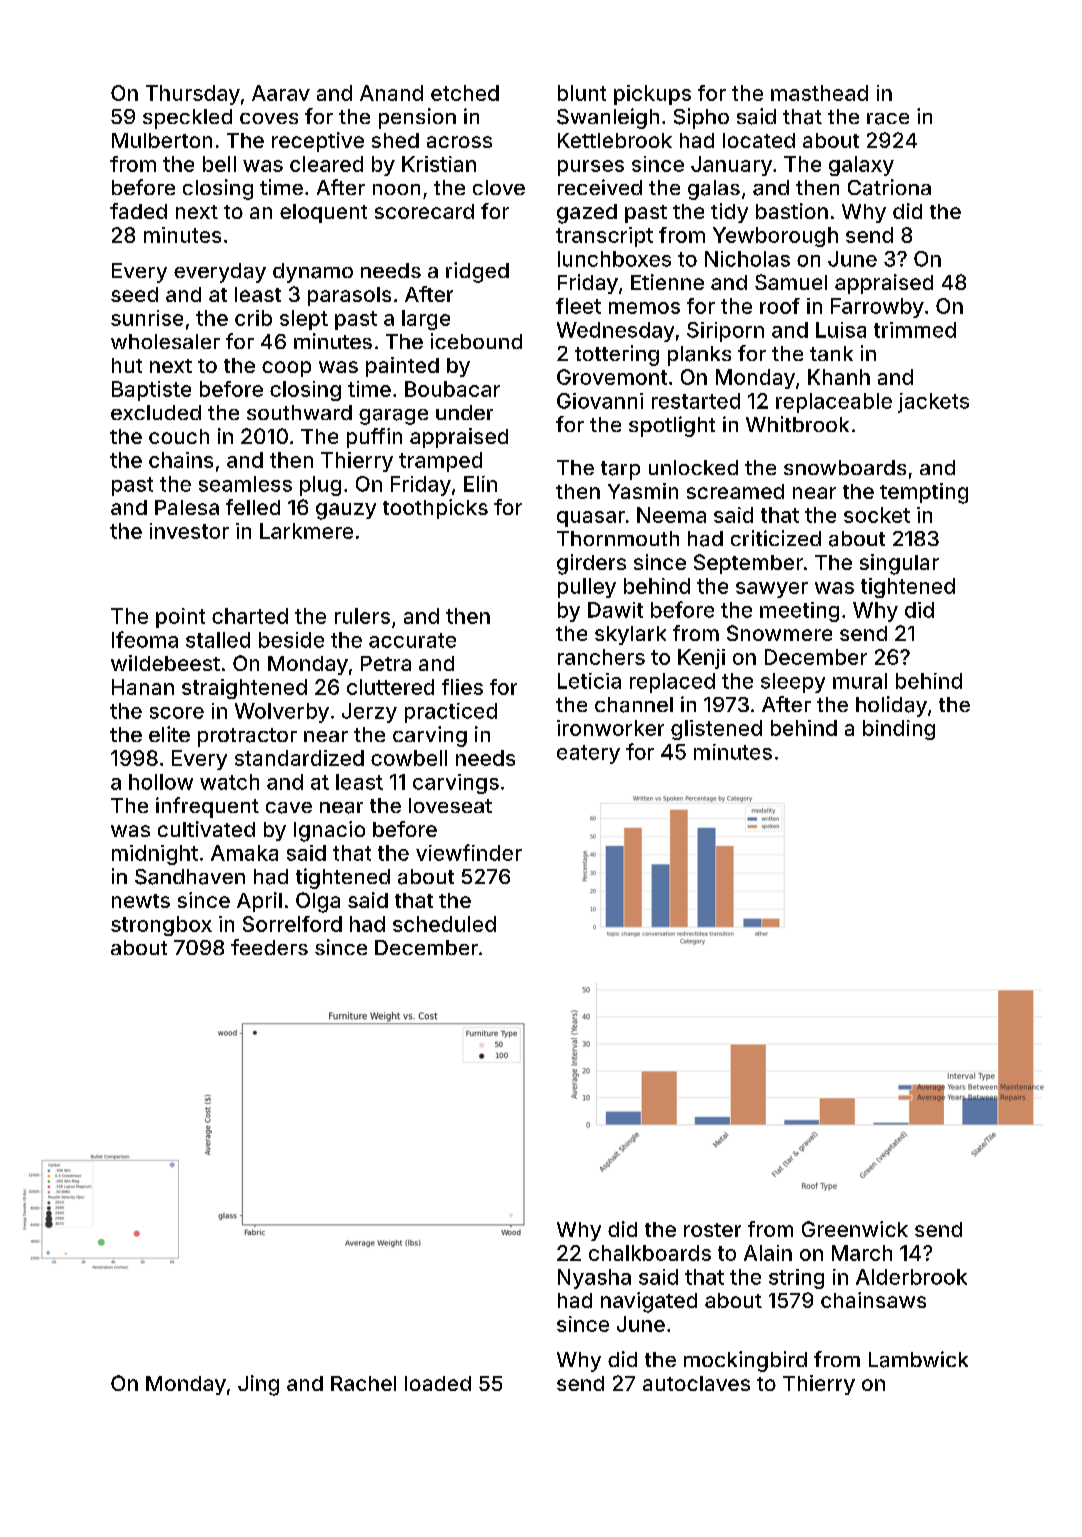  Describe the element at coordinates (291, 640) in the page. I see `beside` at that location.
